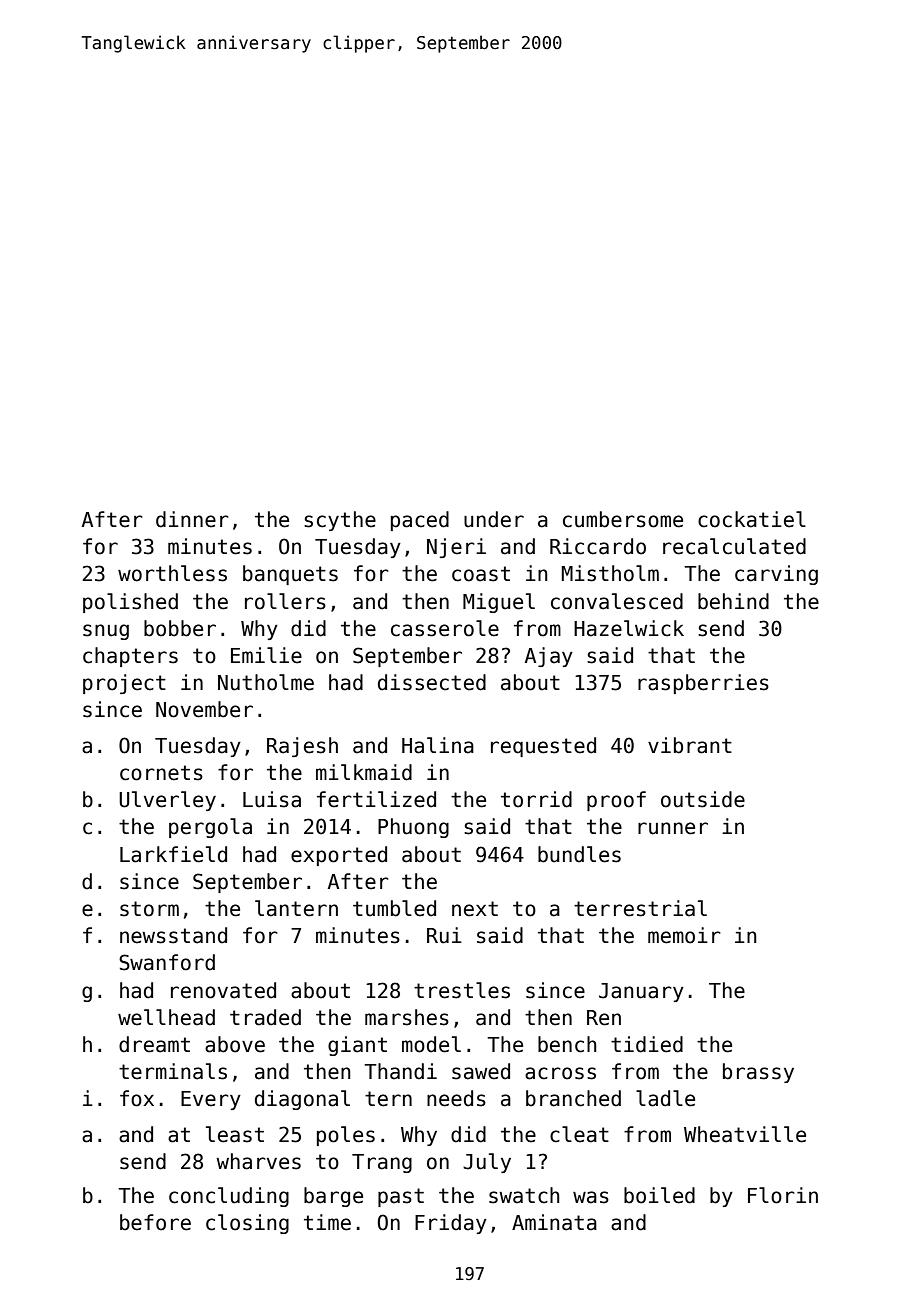 The height and width of the page is (1316, 908). I want to click on Larkfield, so click(173, 854).
